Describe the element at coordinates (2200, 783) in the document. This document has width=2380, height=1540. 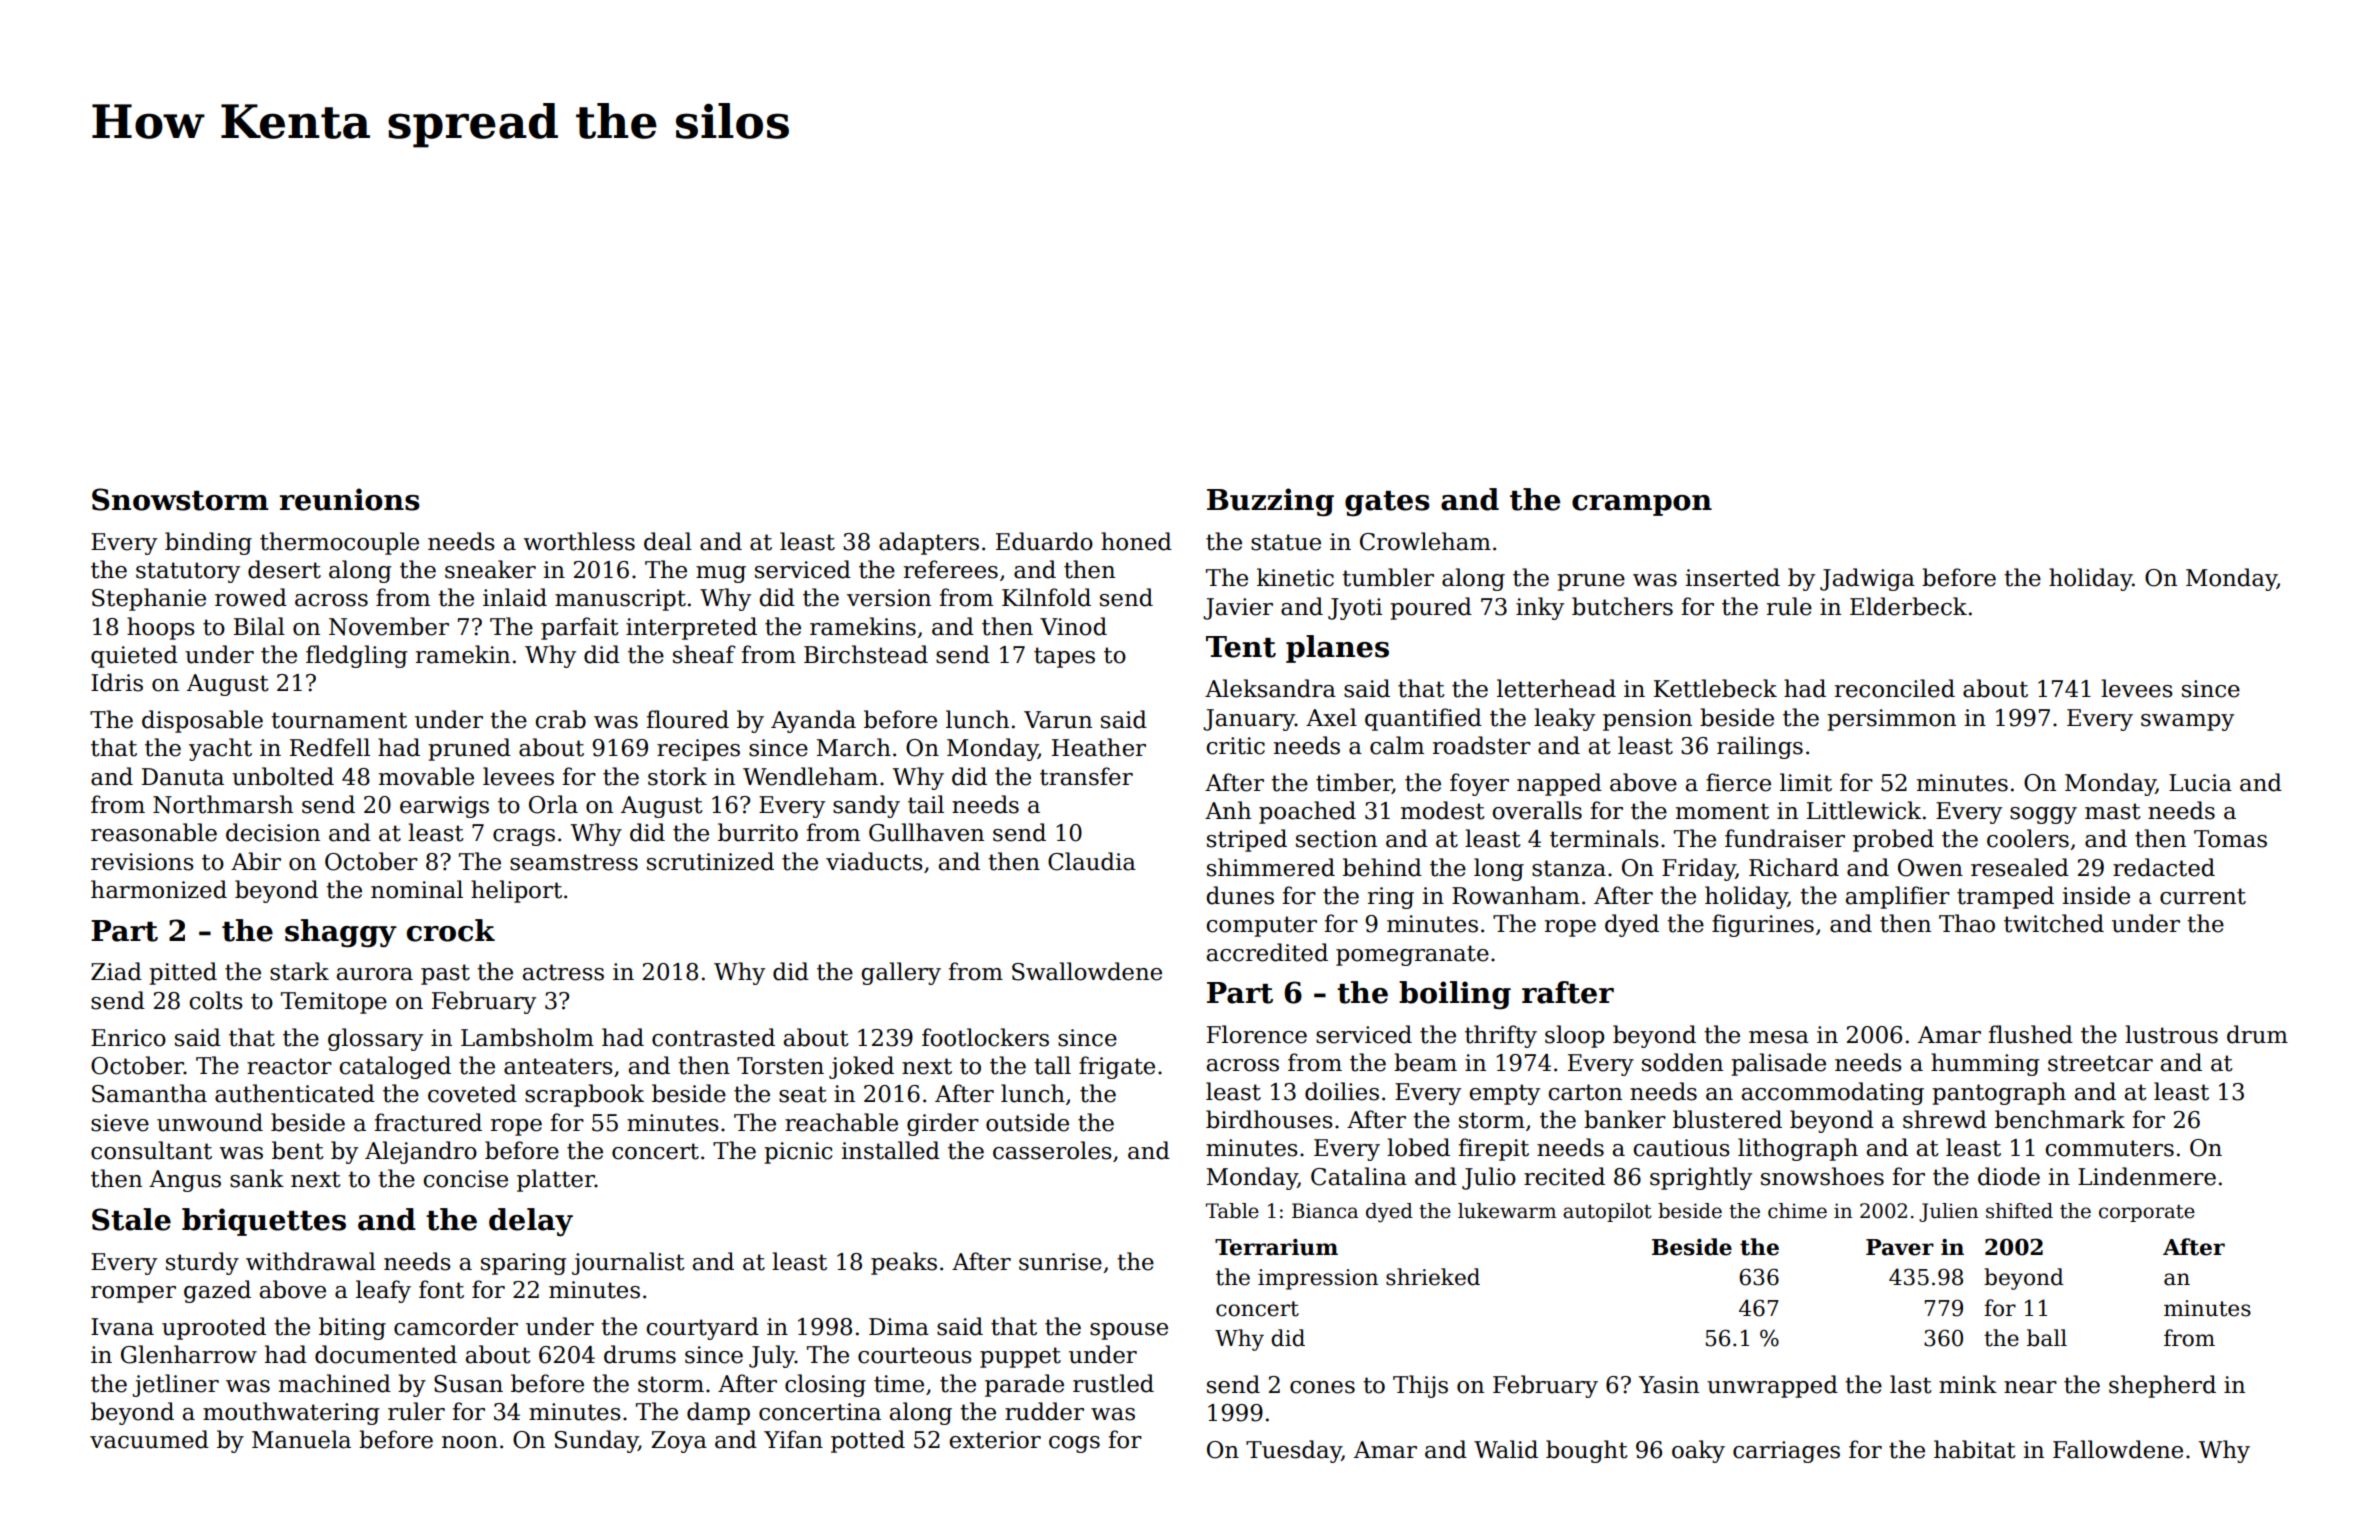
I see `Lucia` at that location.
